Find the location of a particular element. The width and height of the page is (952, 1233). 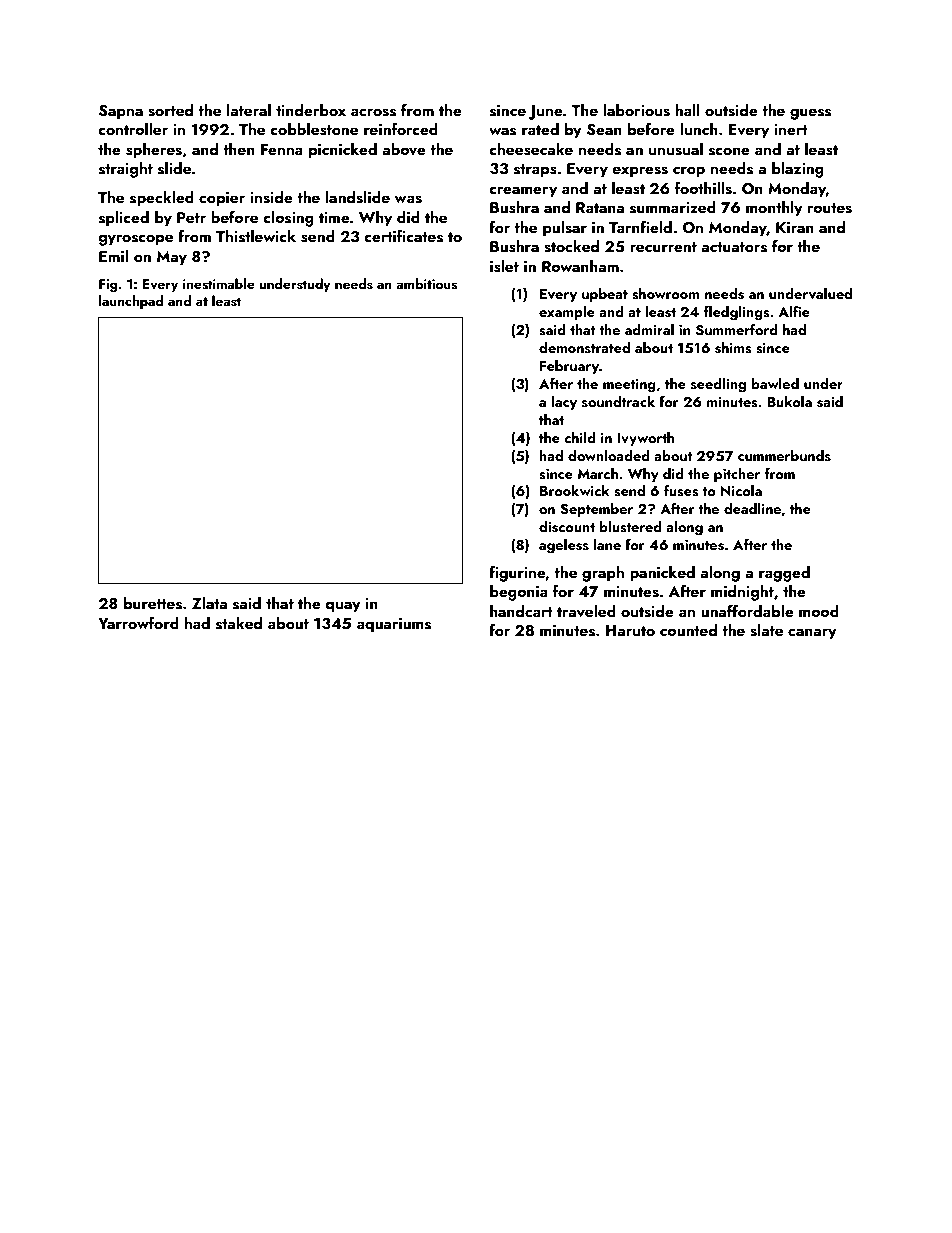

ambitious is located at coordinates (427, 284).
